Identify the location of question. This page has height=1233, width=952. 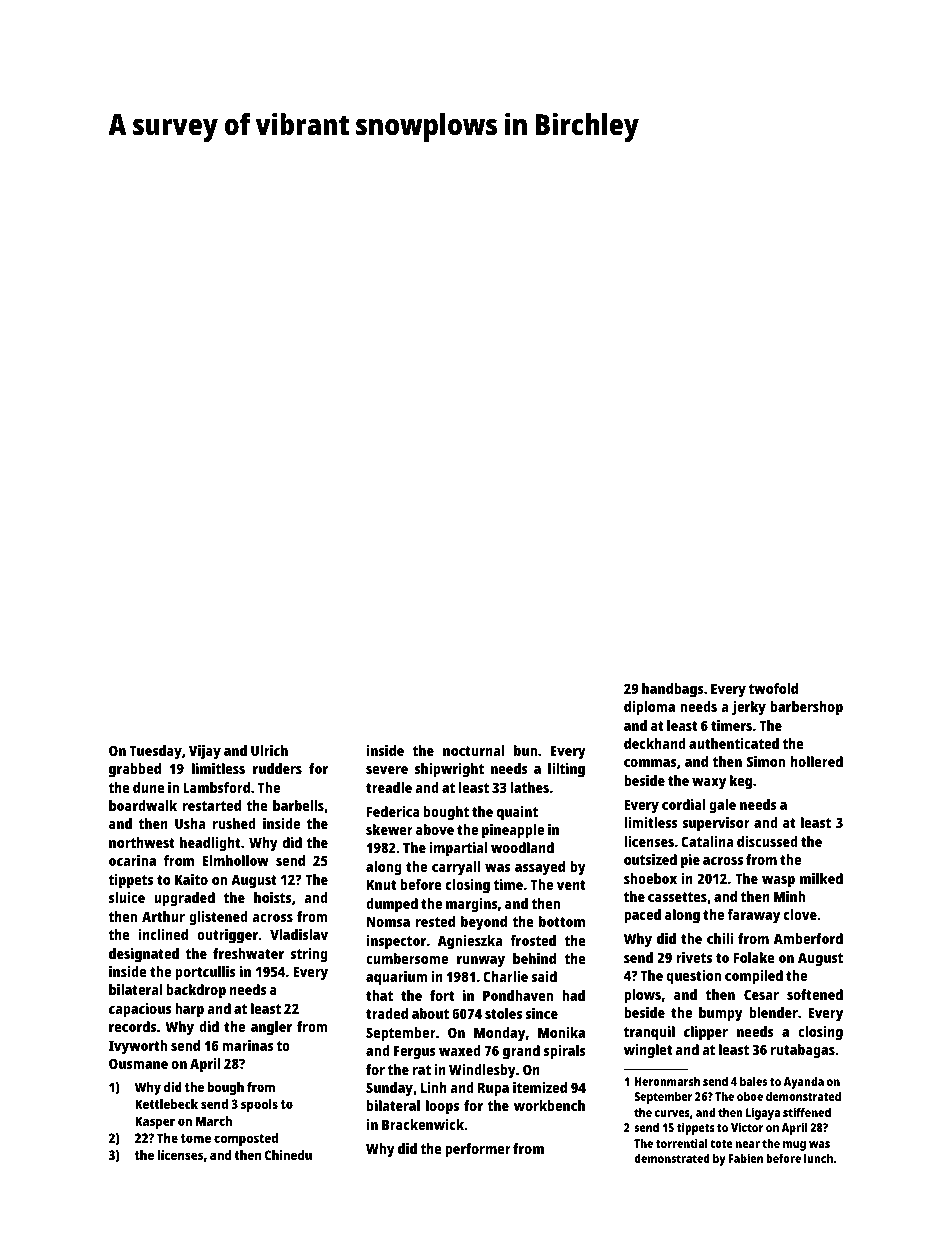
(693, 977).
